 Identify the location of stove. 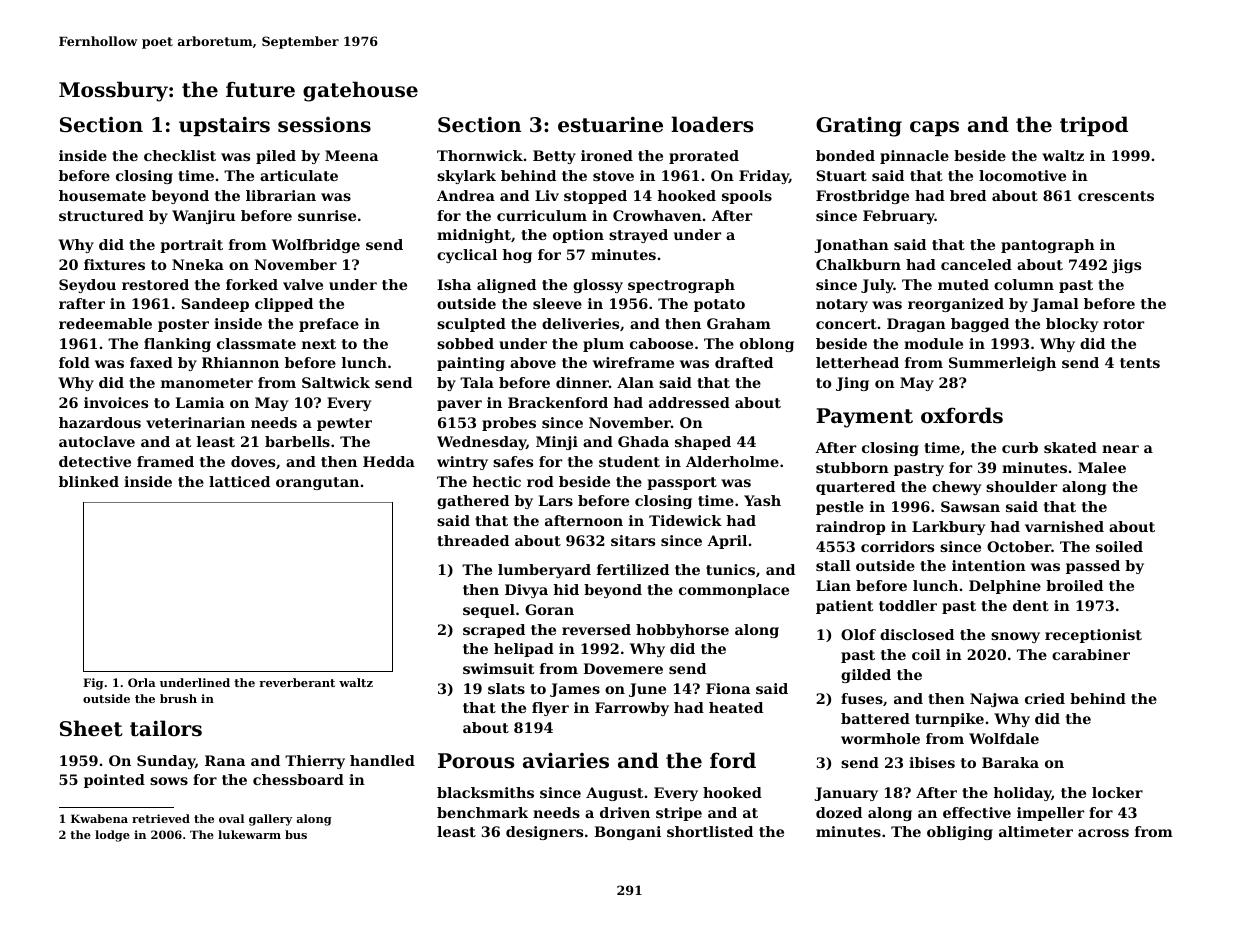
(613, 176).
